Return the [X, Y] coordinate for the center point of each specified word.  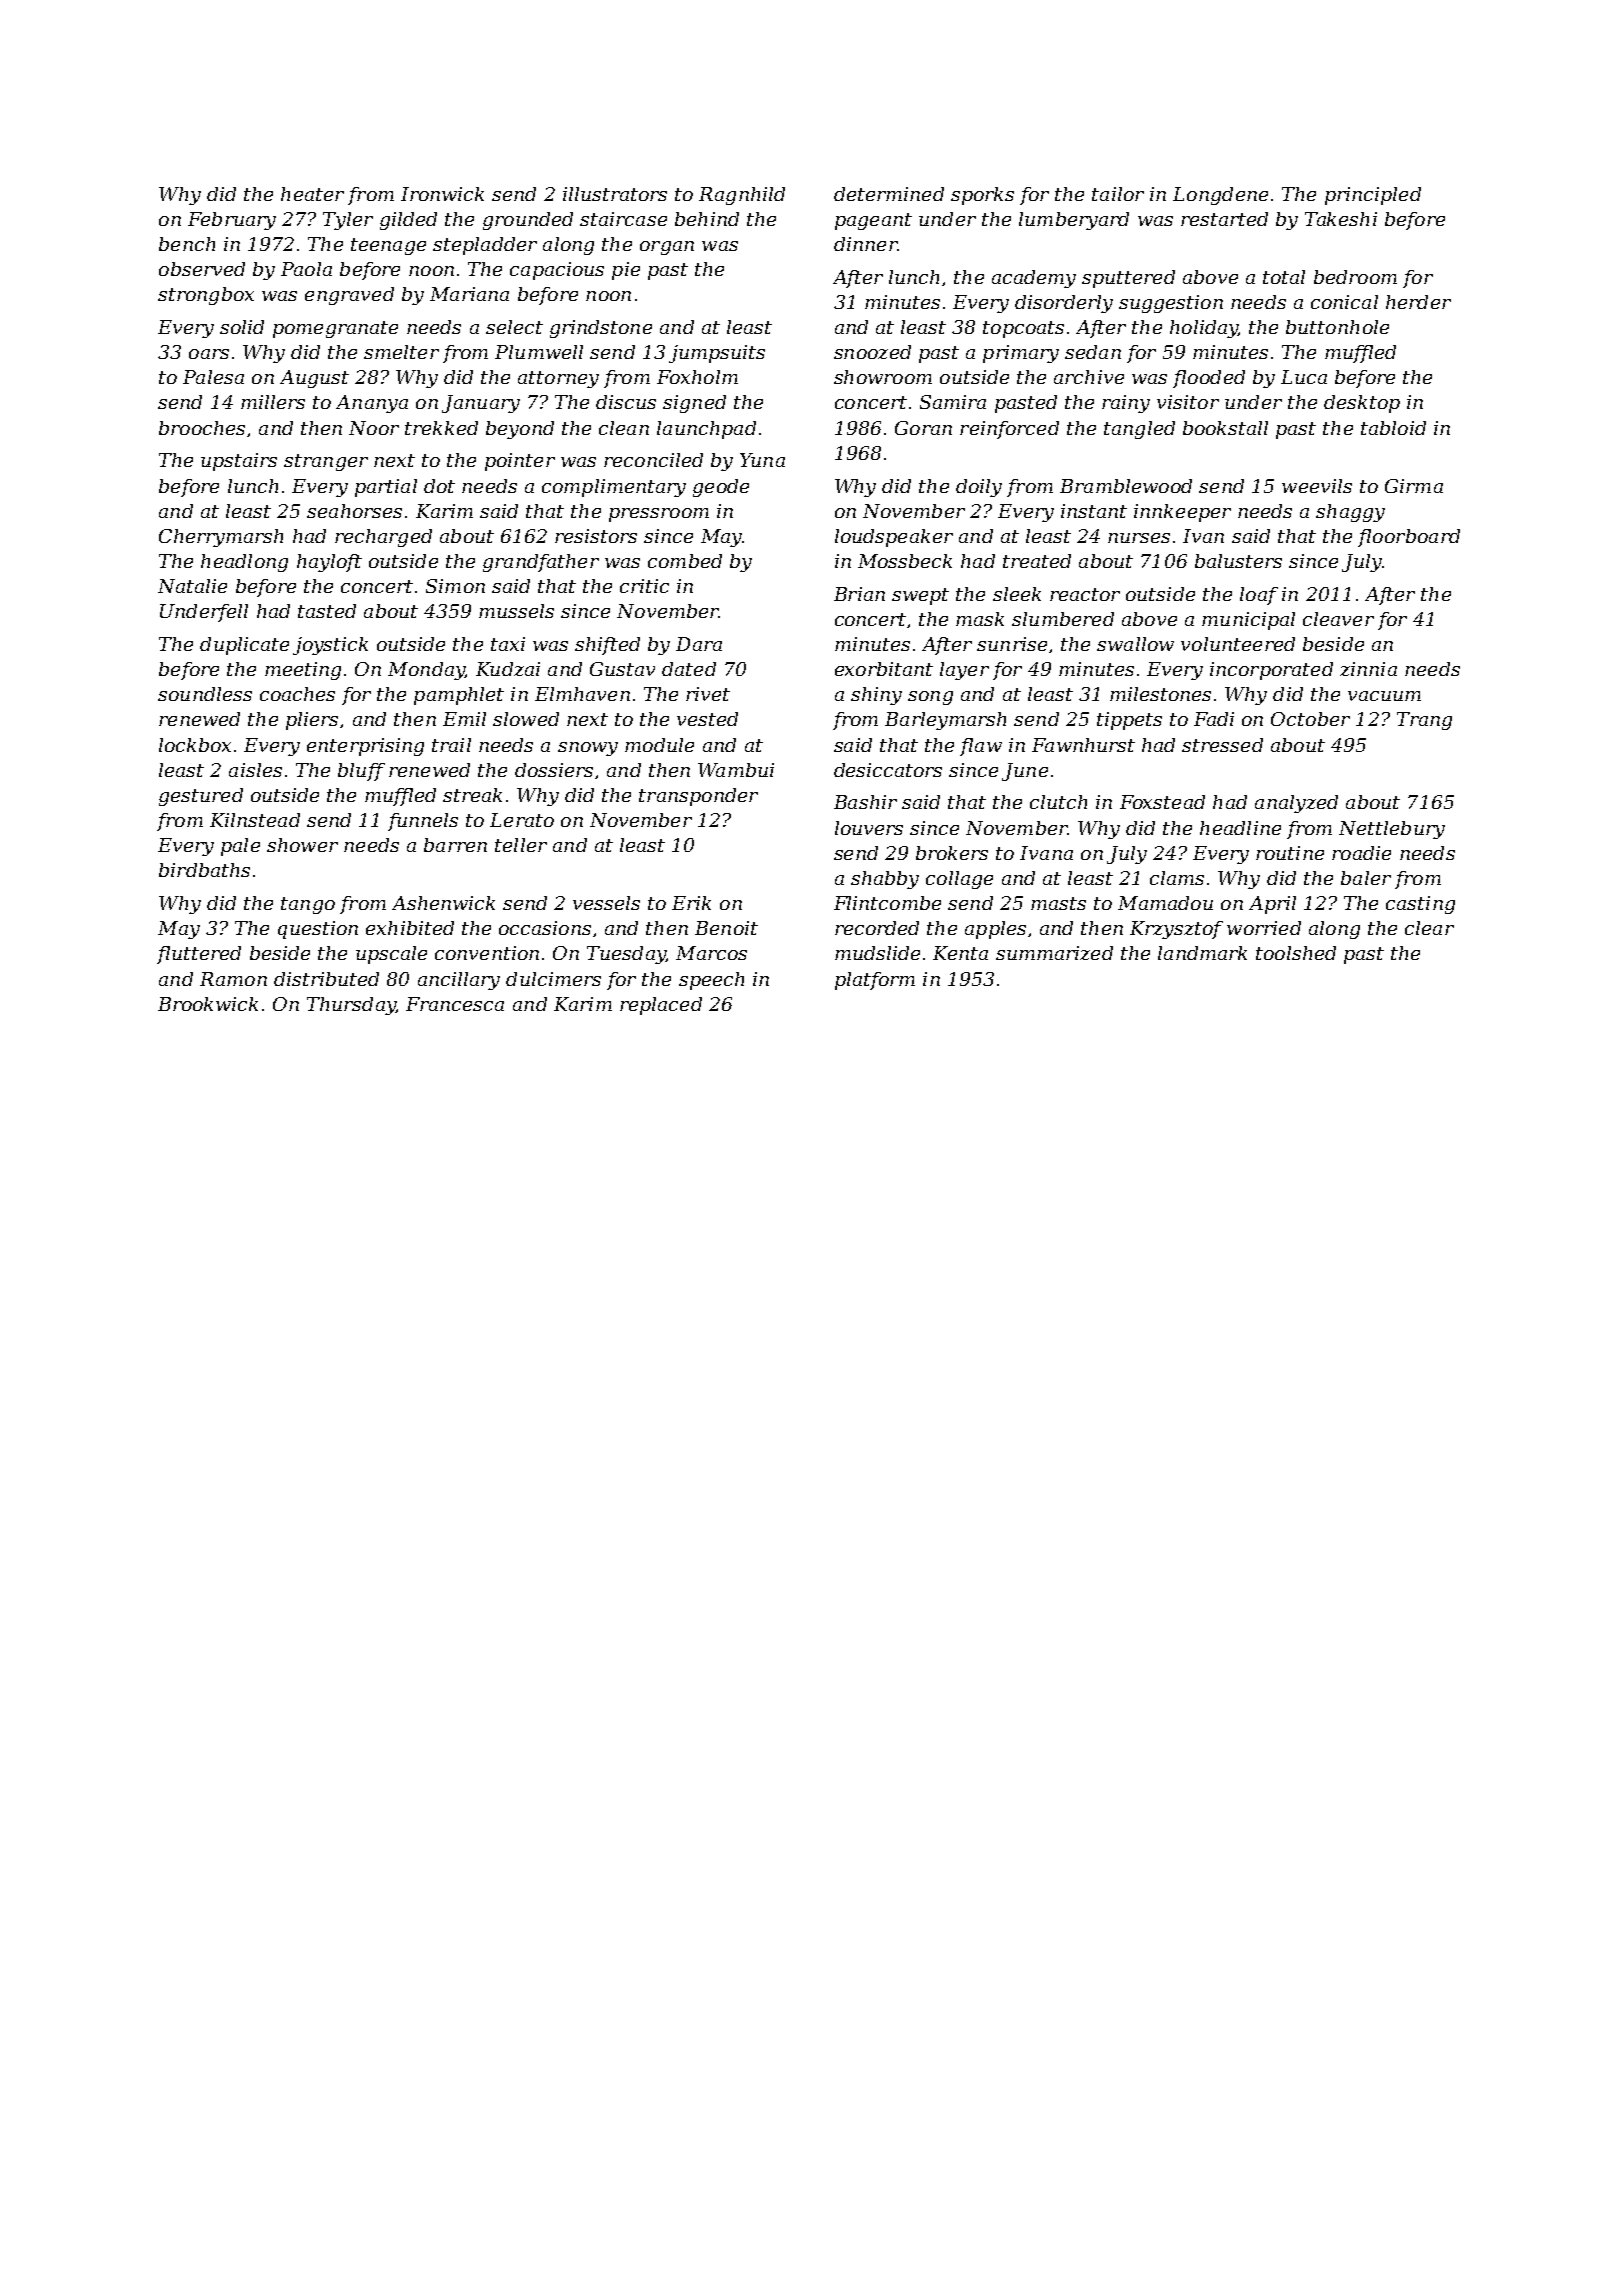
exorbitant [884, 669]
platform [875, 981]
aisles [255, 770]
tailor [1118, 194]
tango [308, 905]
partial [386, 488]
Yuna [762, 460]
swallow [1135, 644]
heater [312, 194]
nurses [1139, 538]
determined [889, 194]
